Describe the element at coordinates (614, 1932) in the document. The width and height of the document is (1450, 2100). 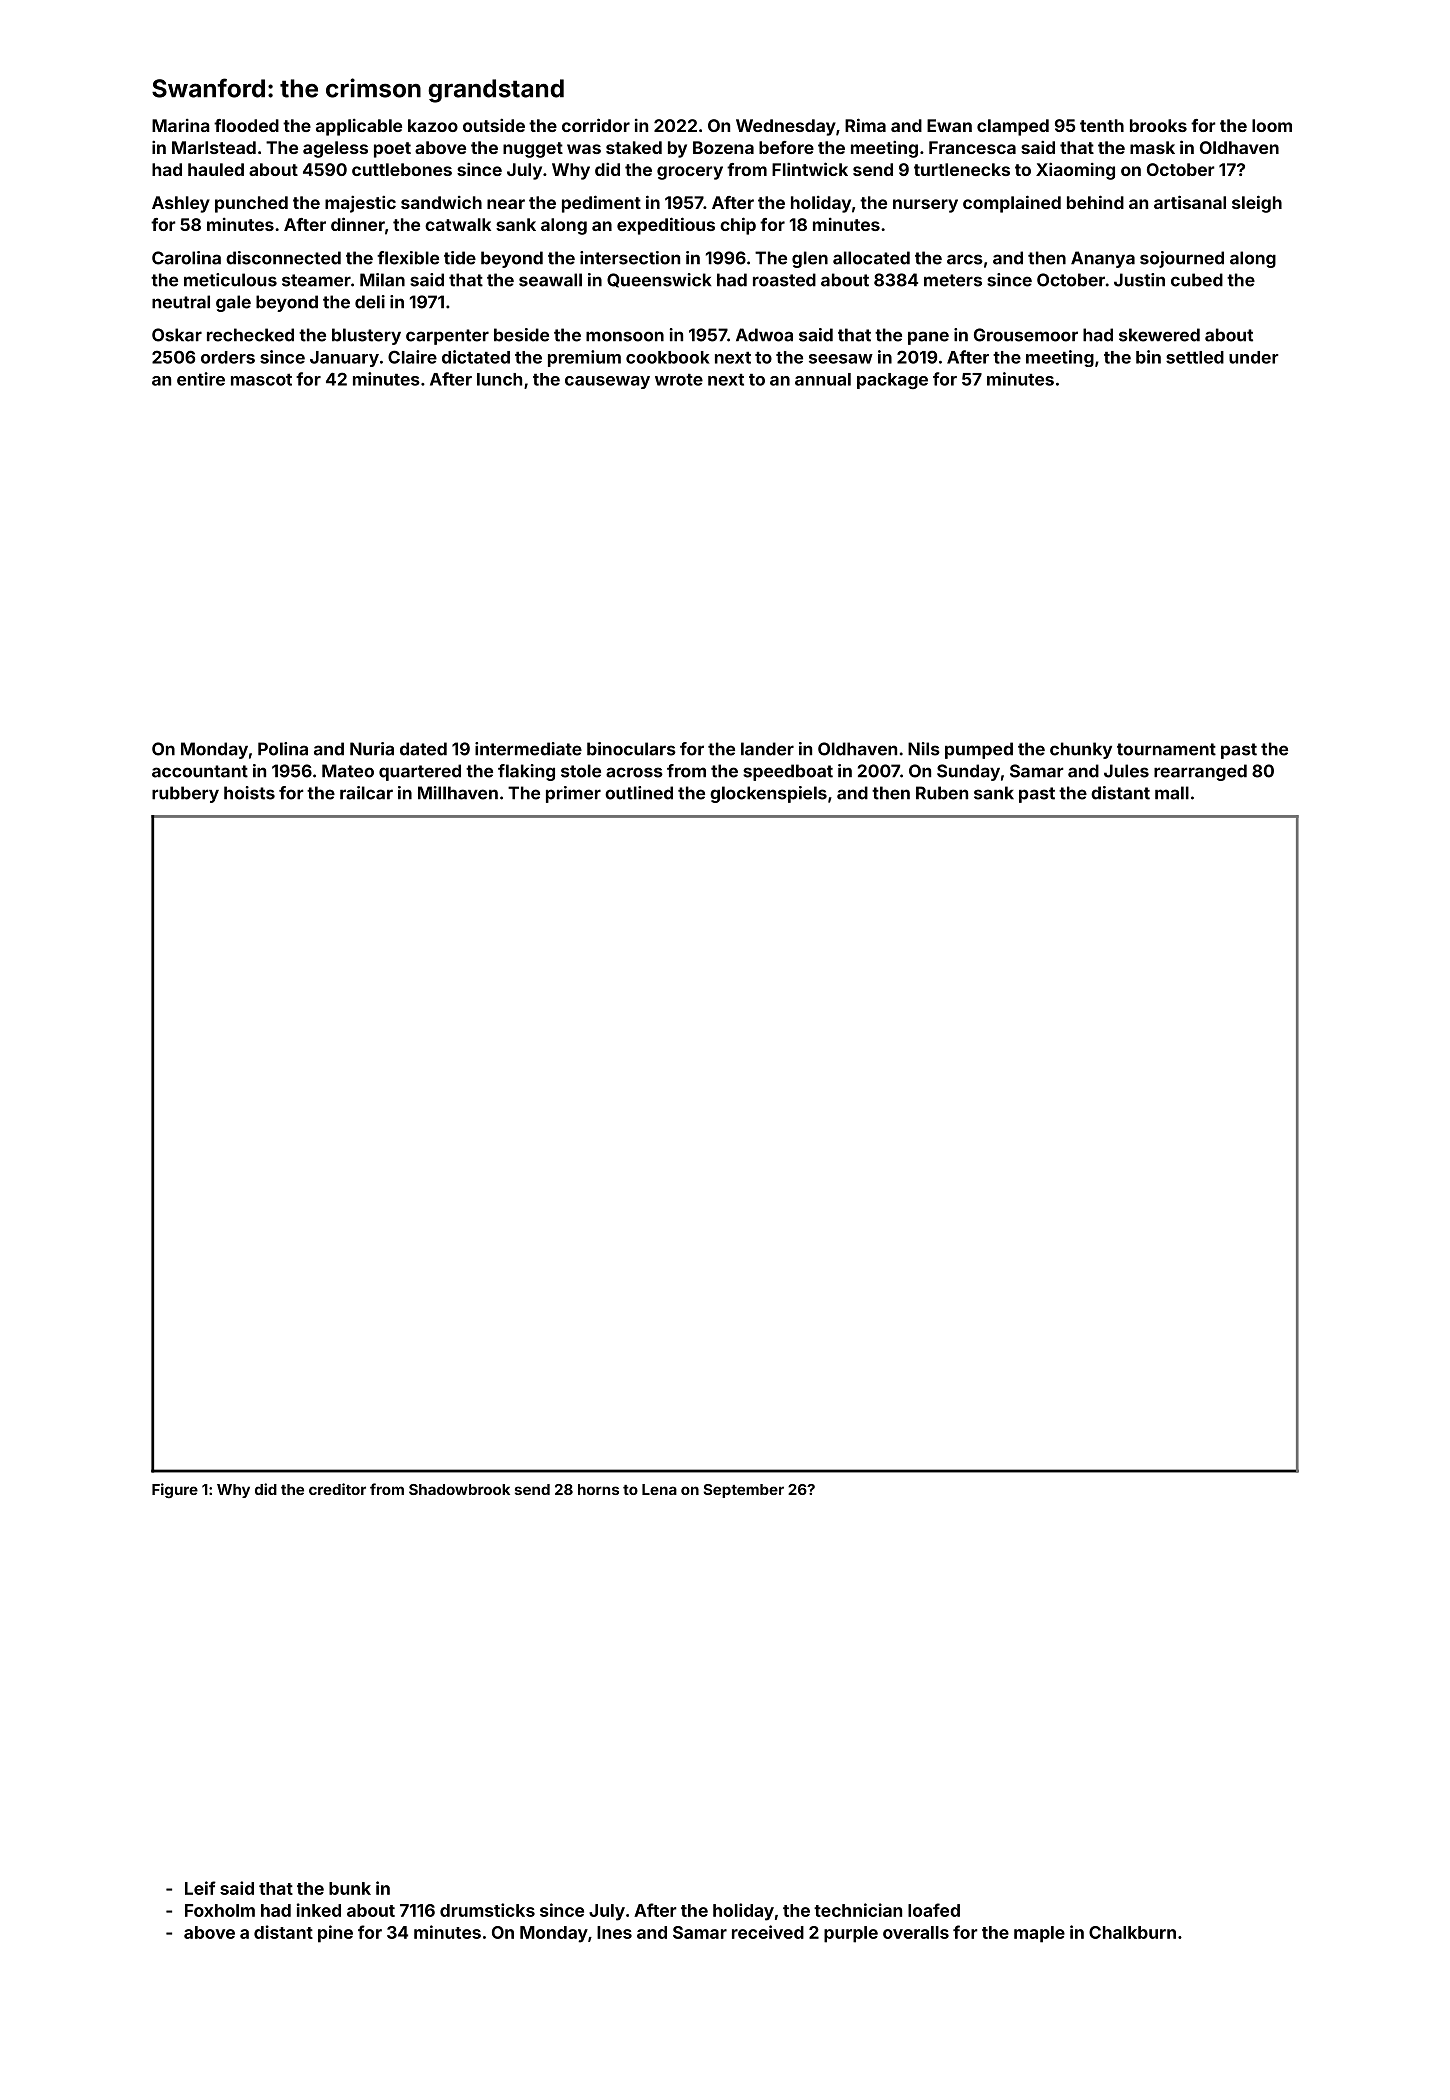
I see `Ines` at that location.
